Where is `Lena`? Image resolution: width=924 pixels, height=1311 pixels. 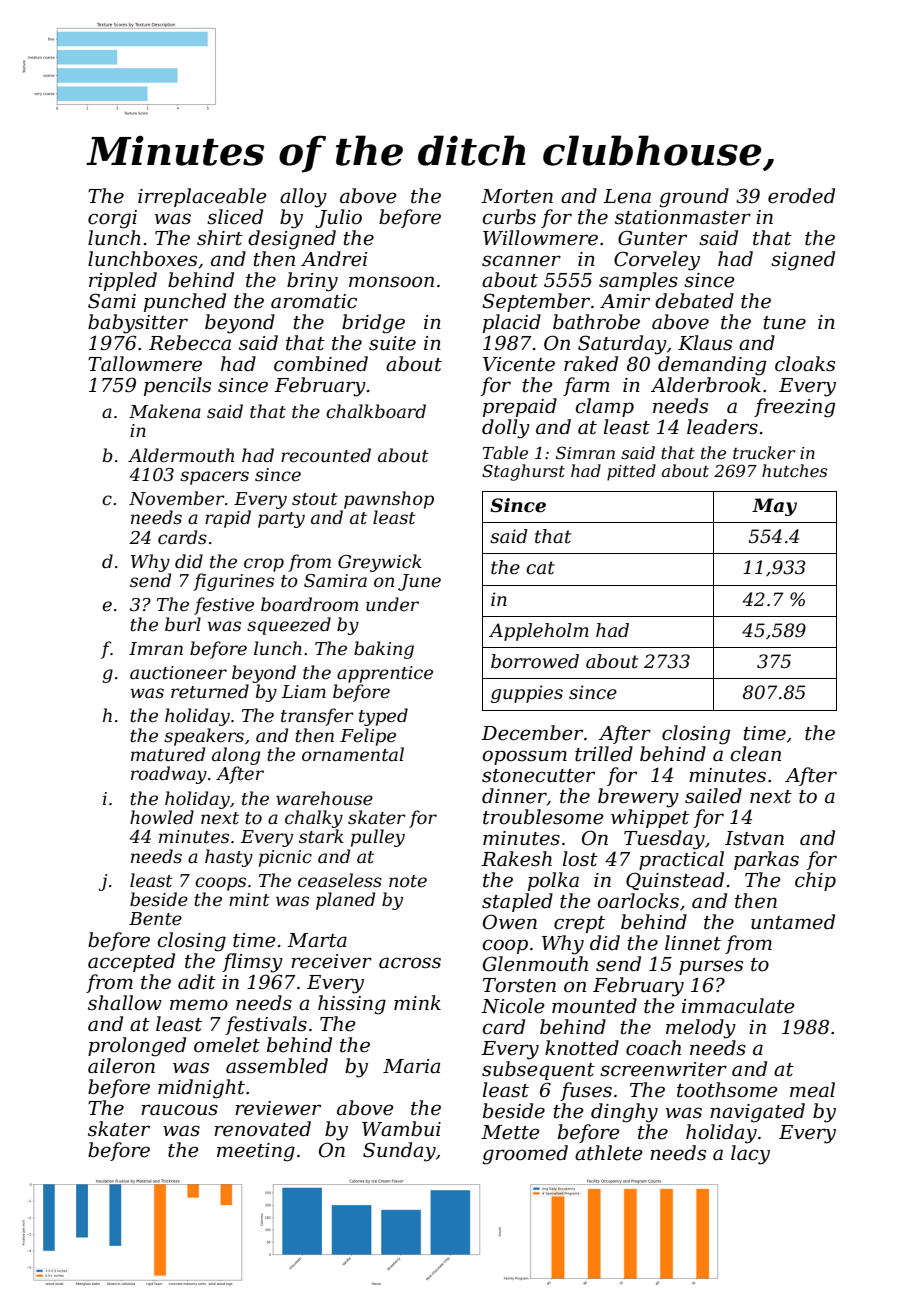
Lena is located at coordinates (627, 196).
